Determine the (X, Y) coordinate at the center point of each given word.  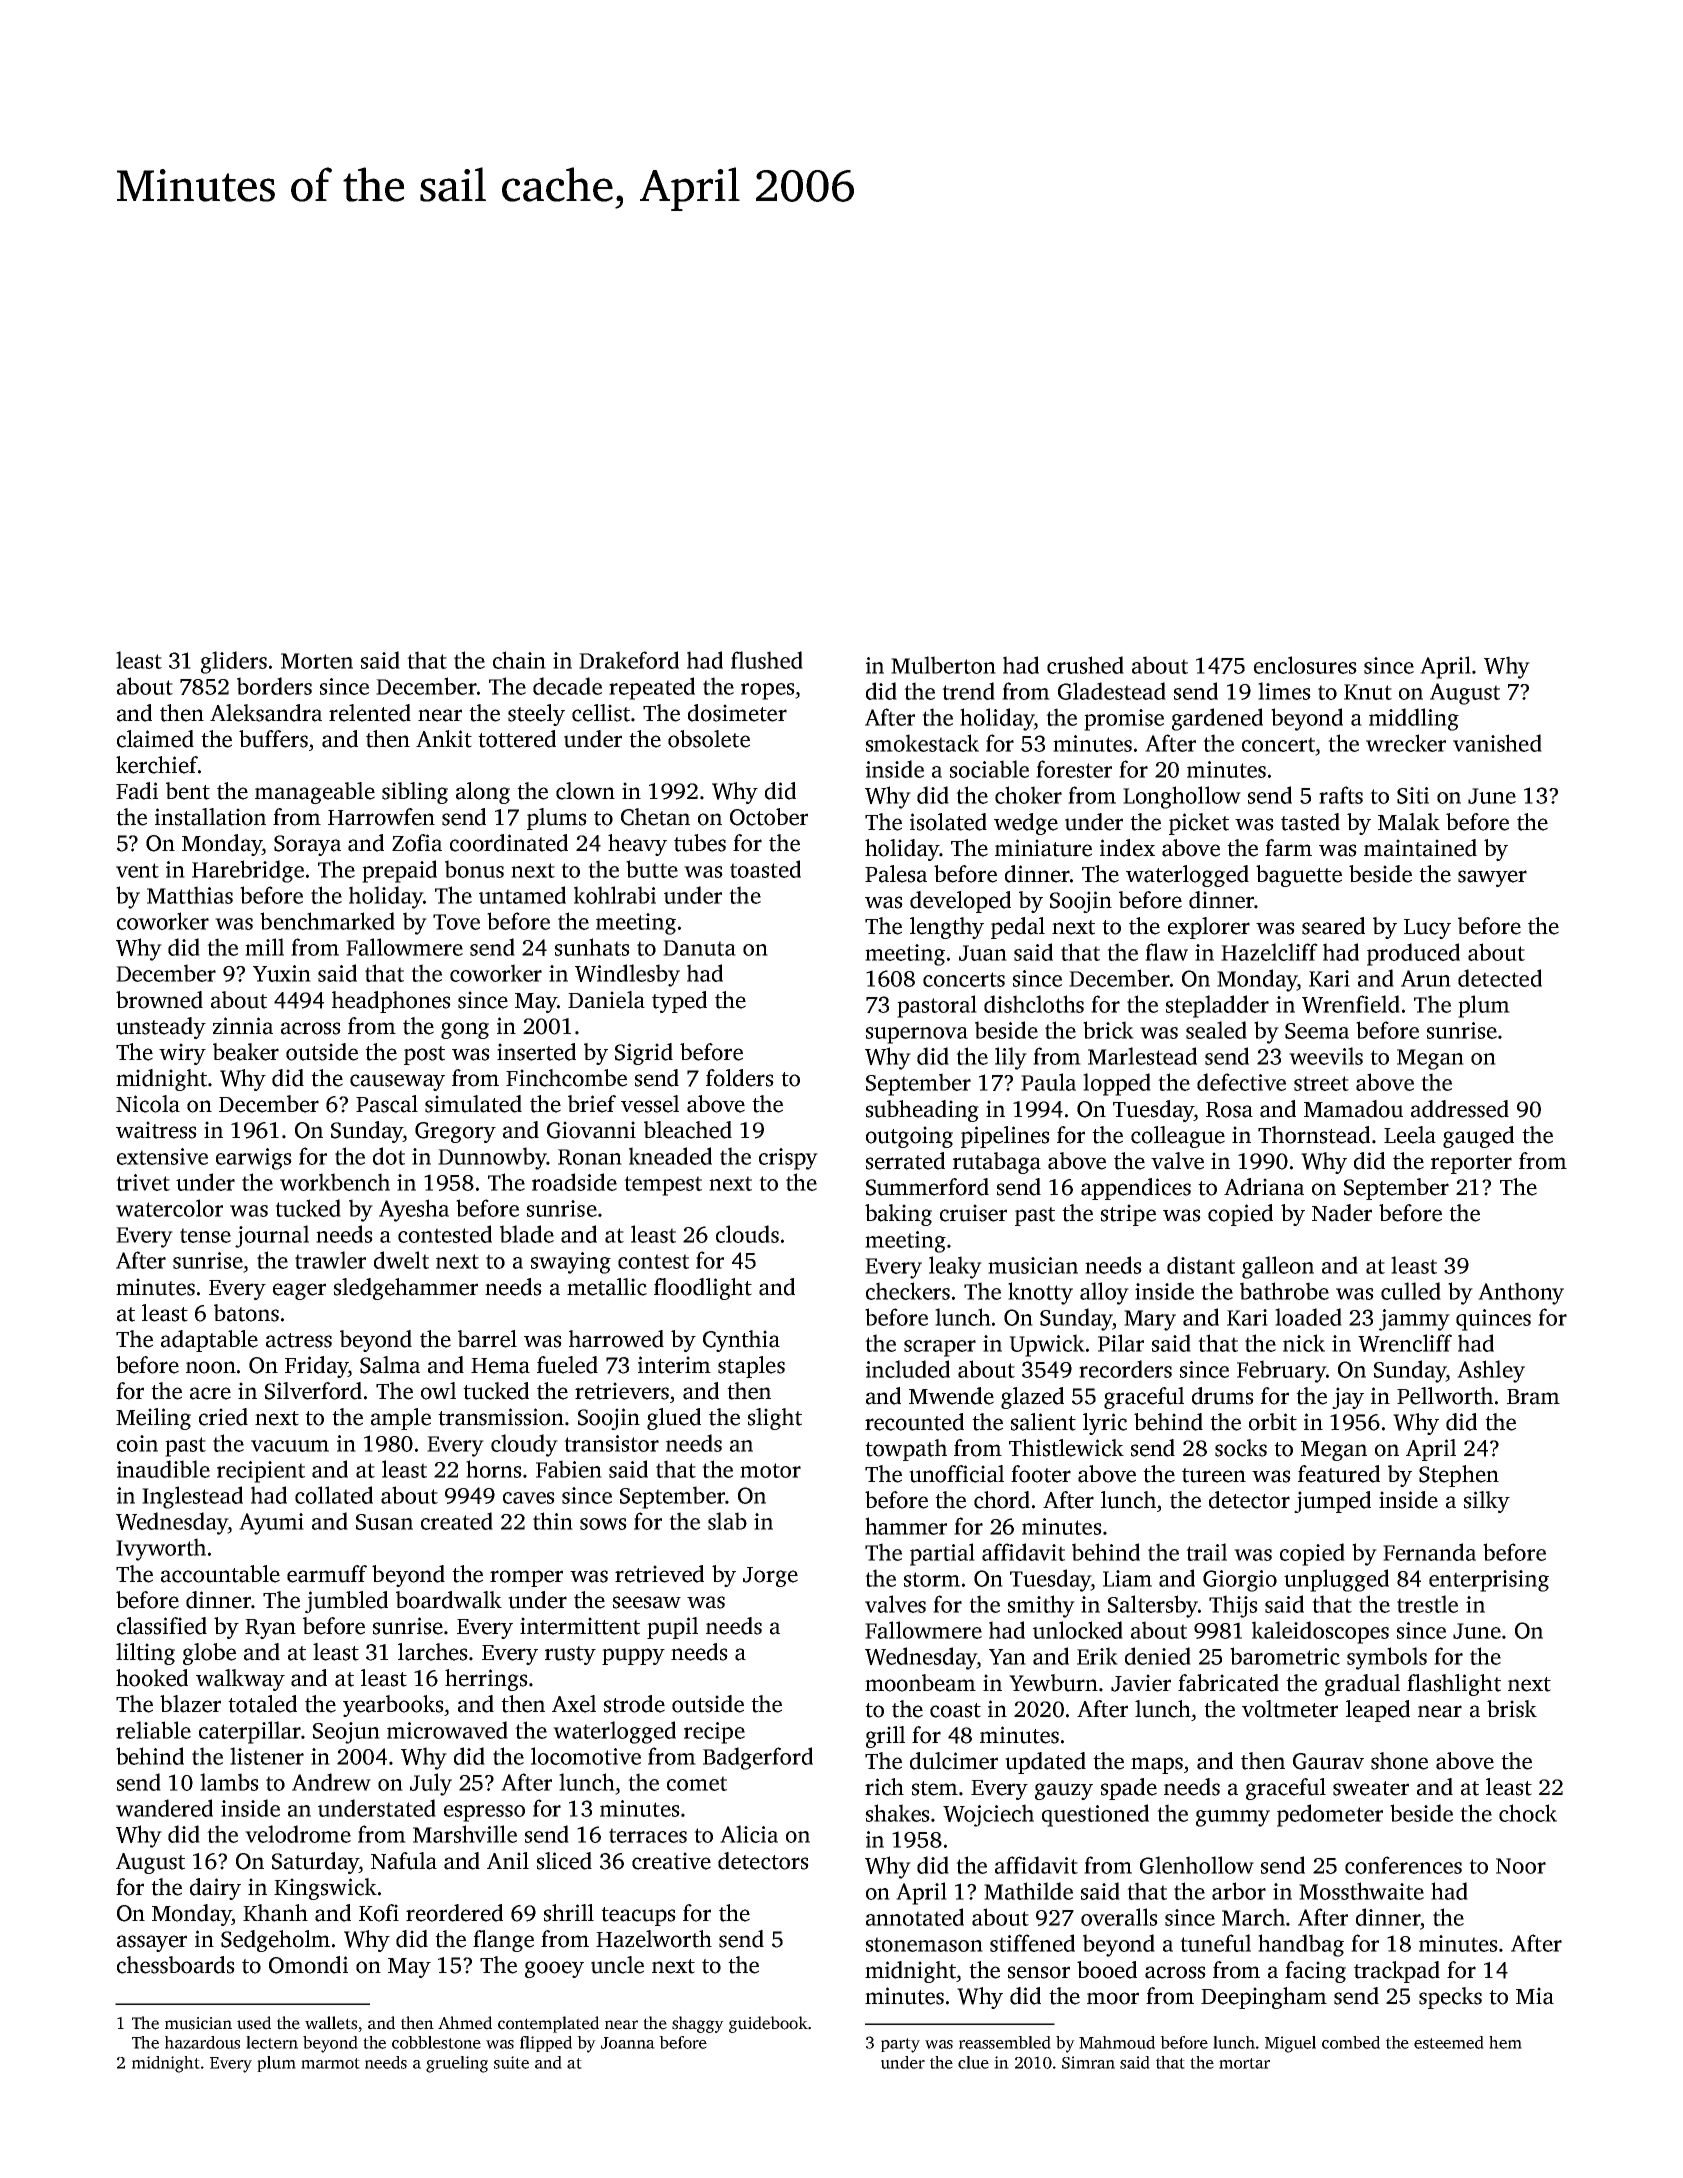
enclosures (1305, 665)
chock (1528, 1813)
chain (519, 660)
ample (401, 1419)
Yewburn (1053, 1683)
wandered (164, 1808)
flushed (767, 660)
